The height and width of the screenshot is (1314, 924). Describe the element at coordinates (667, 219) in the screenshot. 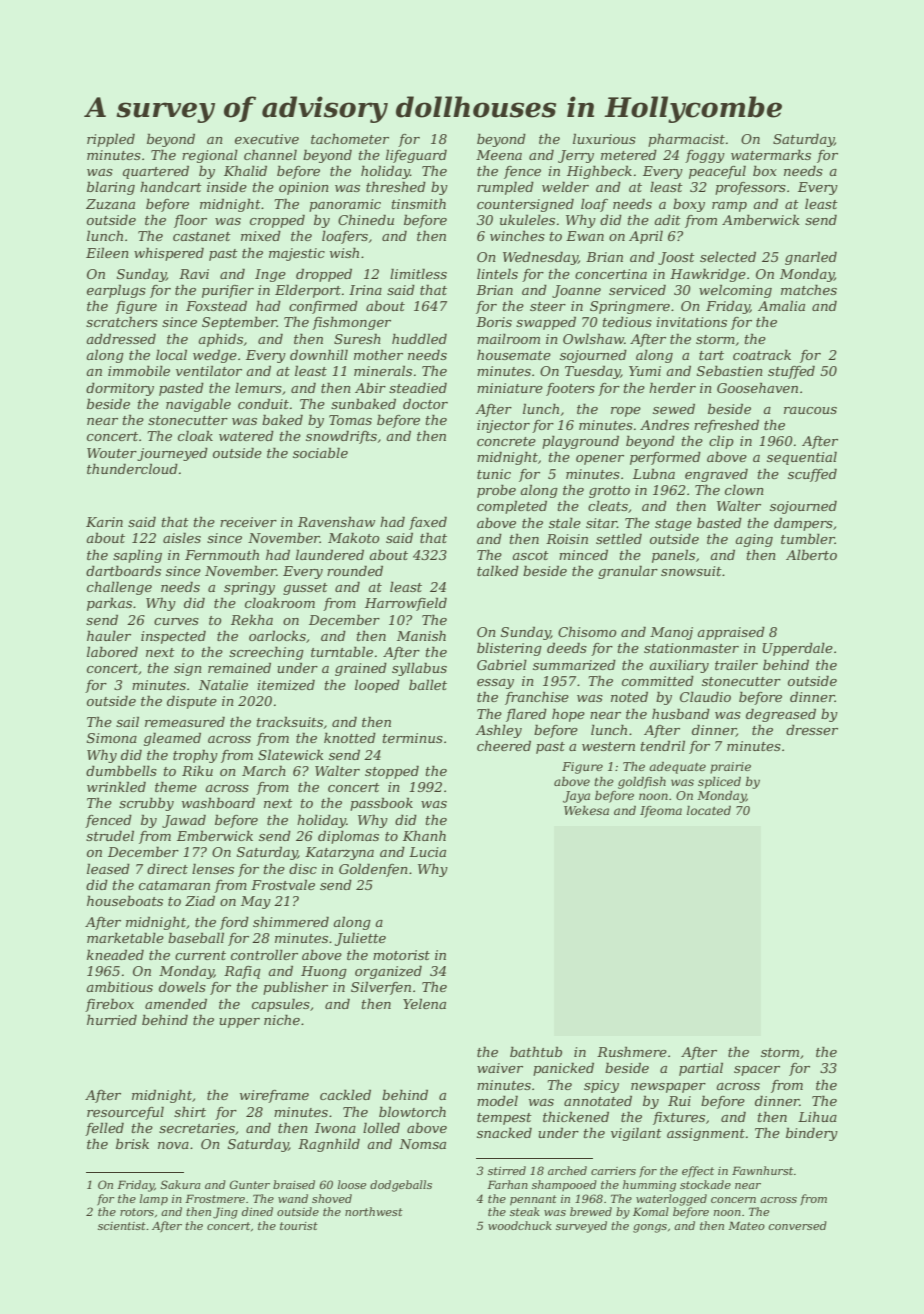

I see `adit` at that location.
